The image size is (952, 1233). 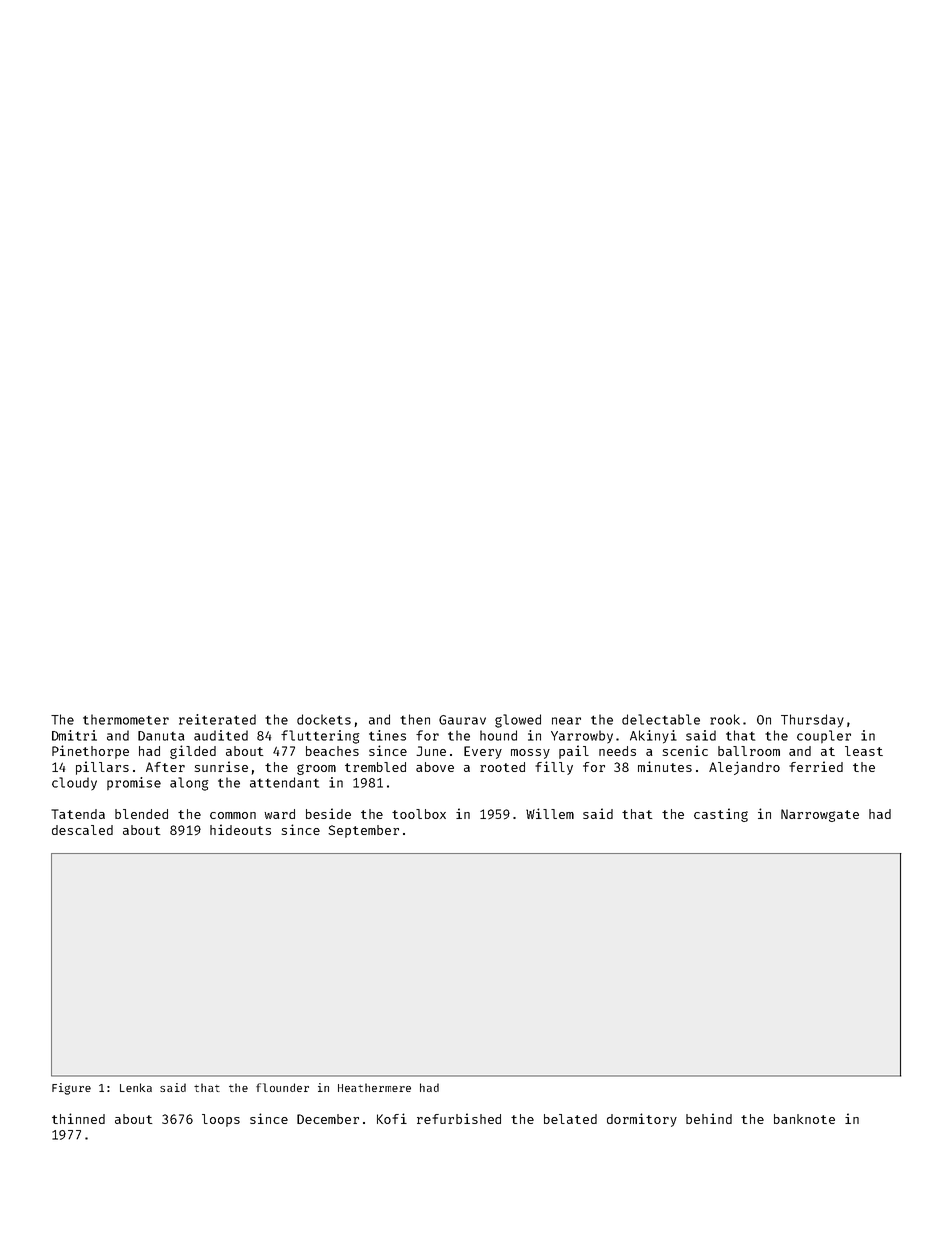 What do you see at coordinates (363, 831) in the image?
I see `September` at bounding box center [363, 831].
